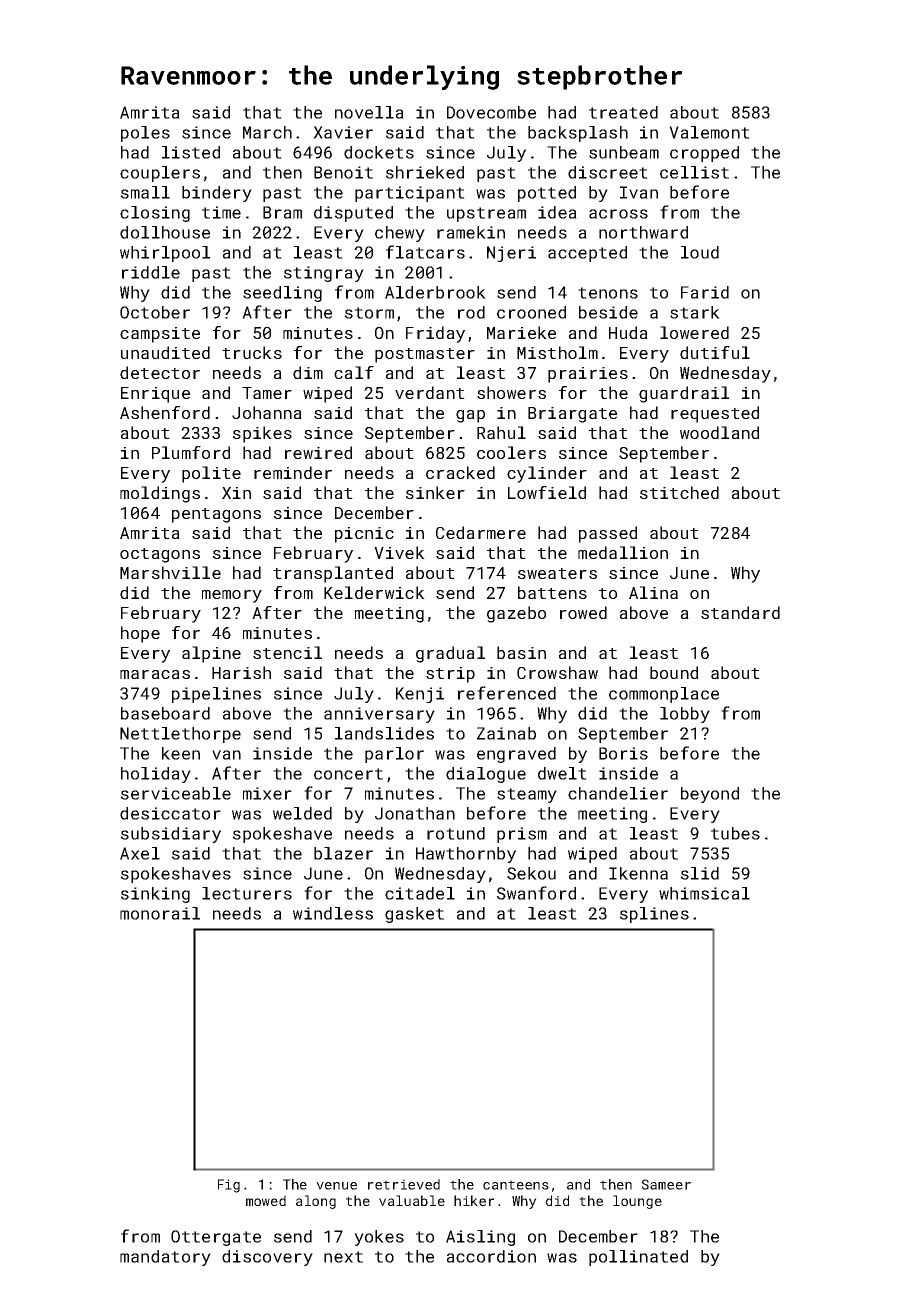  What do you see at coordinates (160, 174) in the image?
I see `couplers` at bounding box center [160, 174].
